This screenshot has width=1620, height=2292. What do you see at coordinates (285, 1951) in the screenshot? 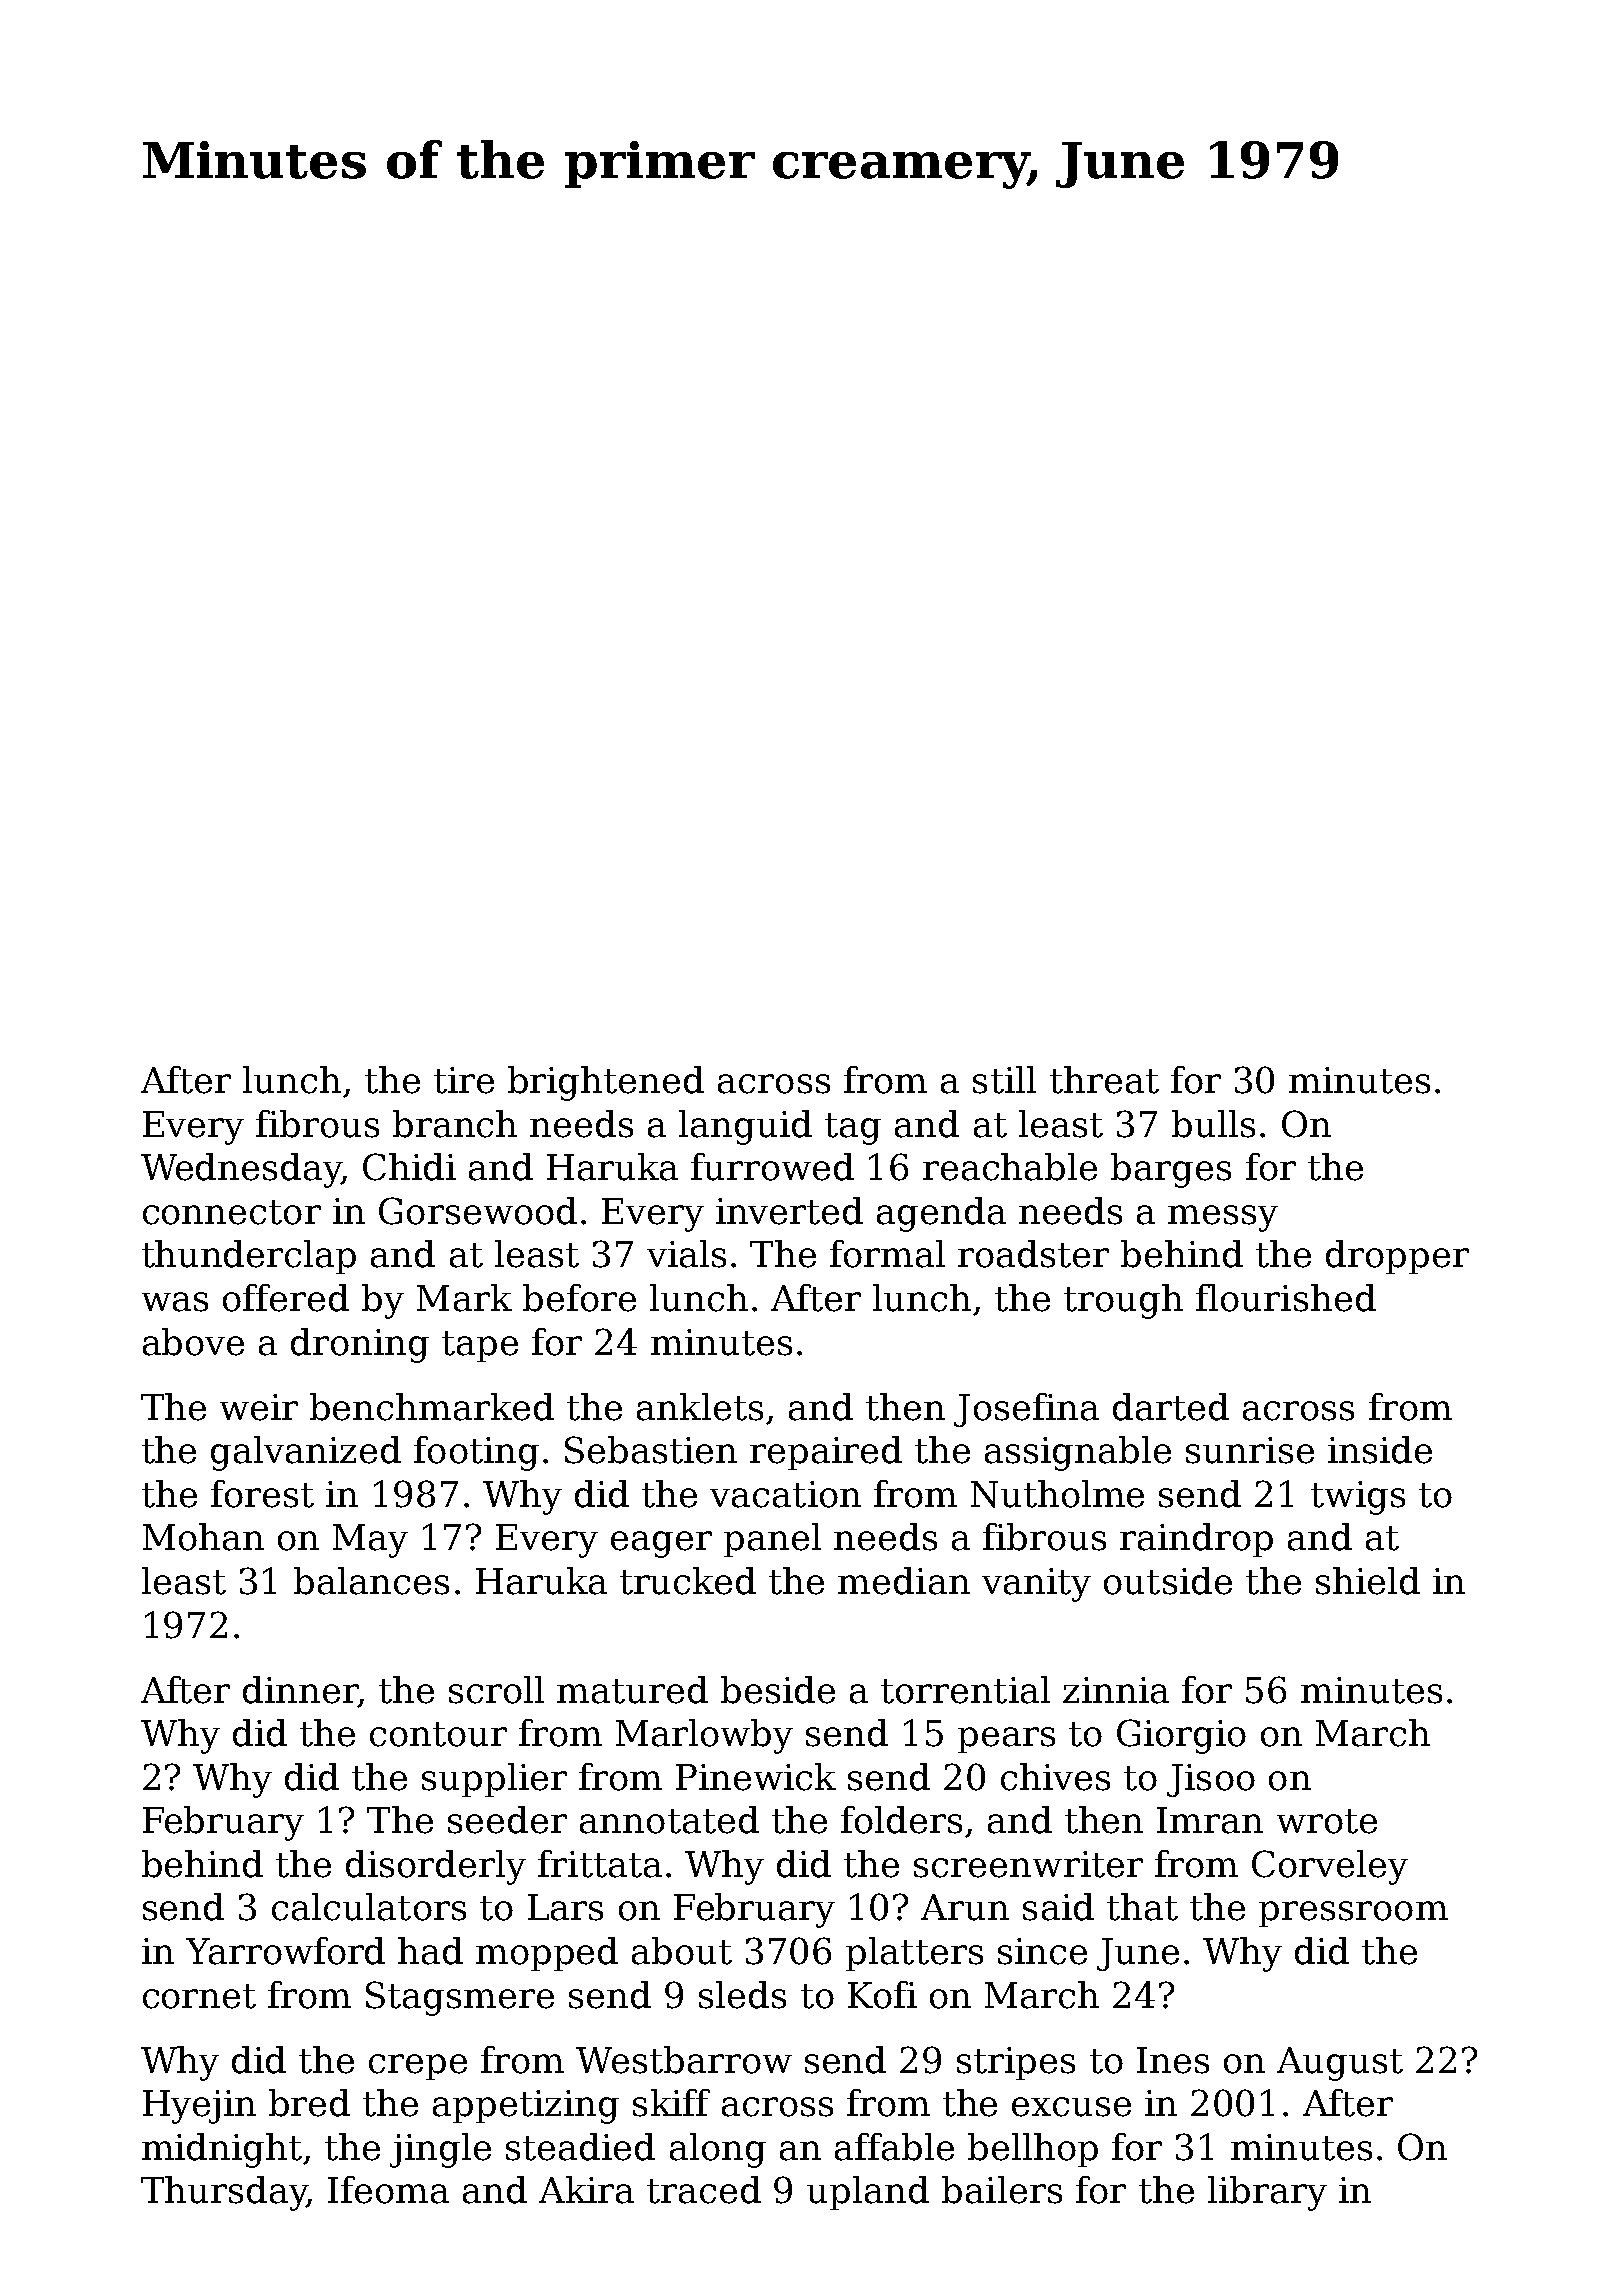
I see `Yarrowford` at bounding box center [285, 1951].
